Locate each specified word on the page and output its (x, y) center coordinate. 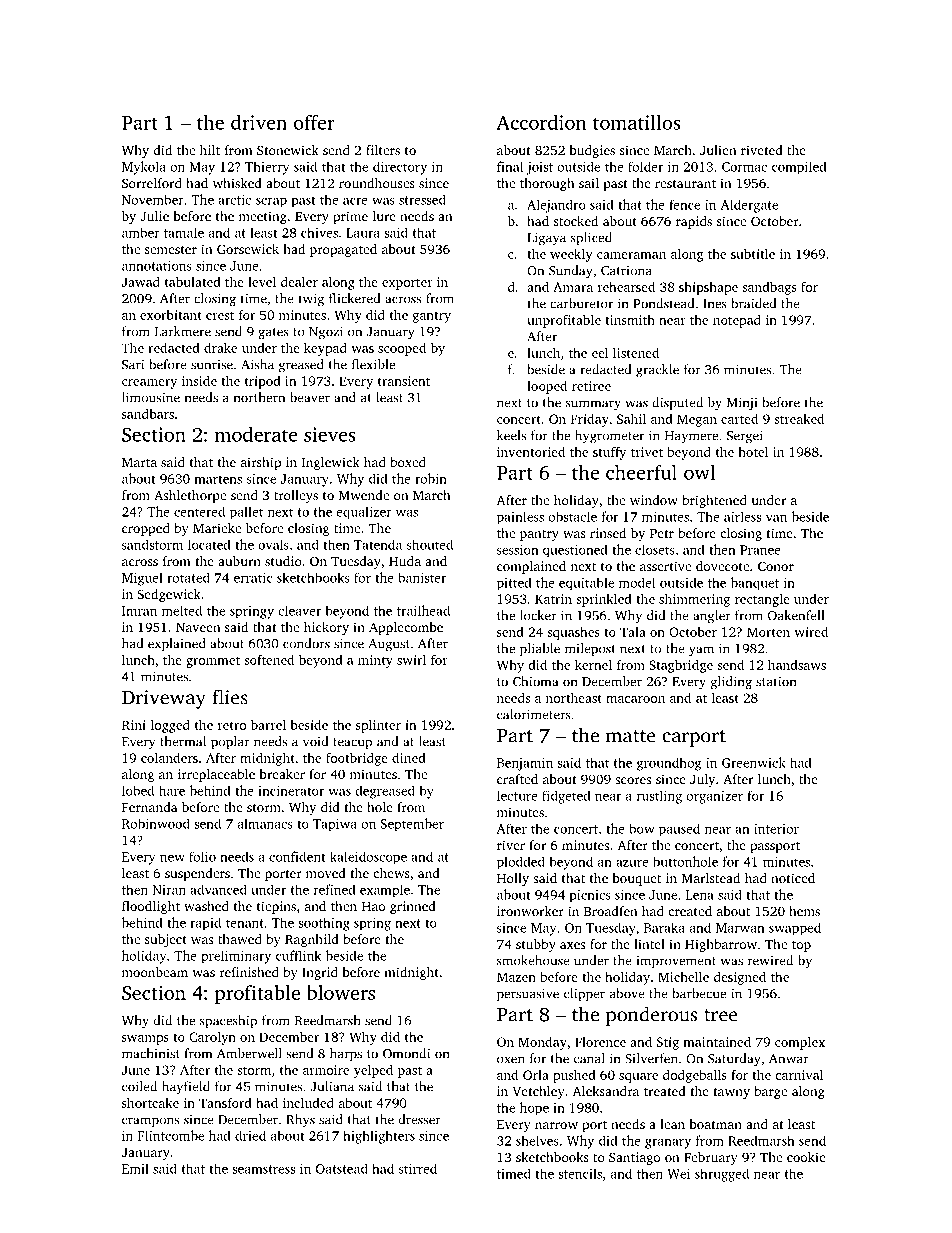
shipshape (708, 288)
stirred (418, 1168)
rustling (659, 797)
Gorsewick (248, 249)
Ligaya (546, 239)
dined (409, 758)
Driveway (164, 699)
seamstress (263, 1169)
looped (547, 387)
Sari (133, 365)
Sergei (745, 437)
